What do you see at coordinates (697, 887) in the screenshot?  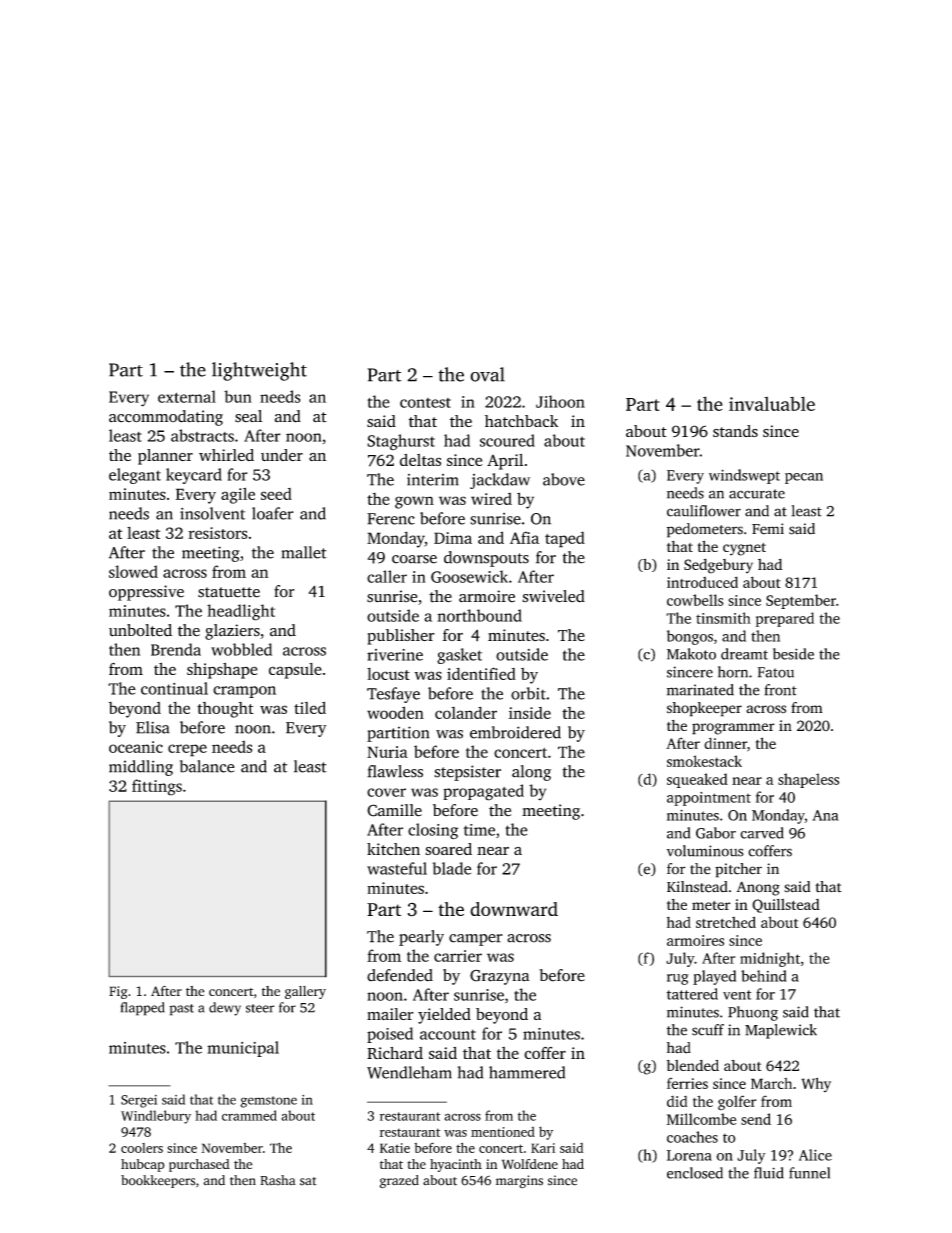 I see `Kilnstead` at bounding box center [697, 887].
